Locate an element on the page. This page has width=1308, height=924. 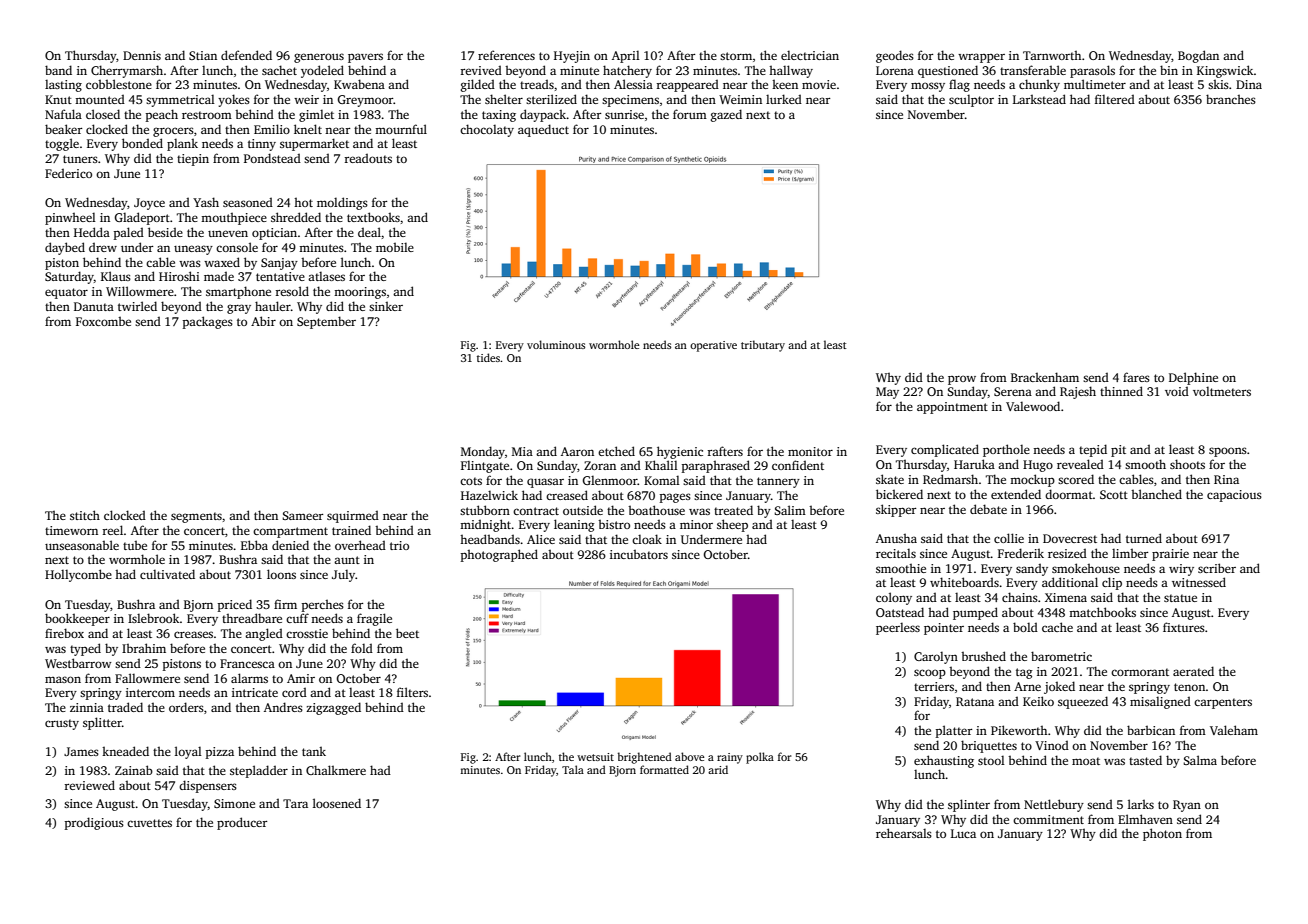
producer is located at coordinates (242, 823).
